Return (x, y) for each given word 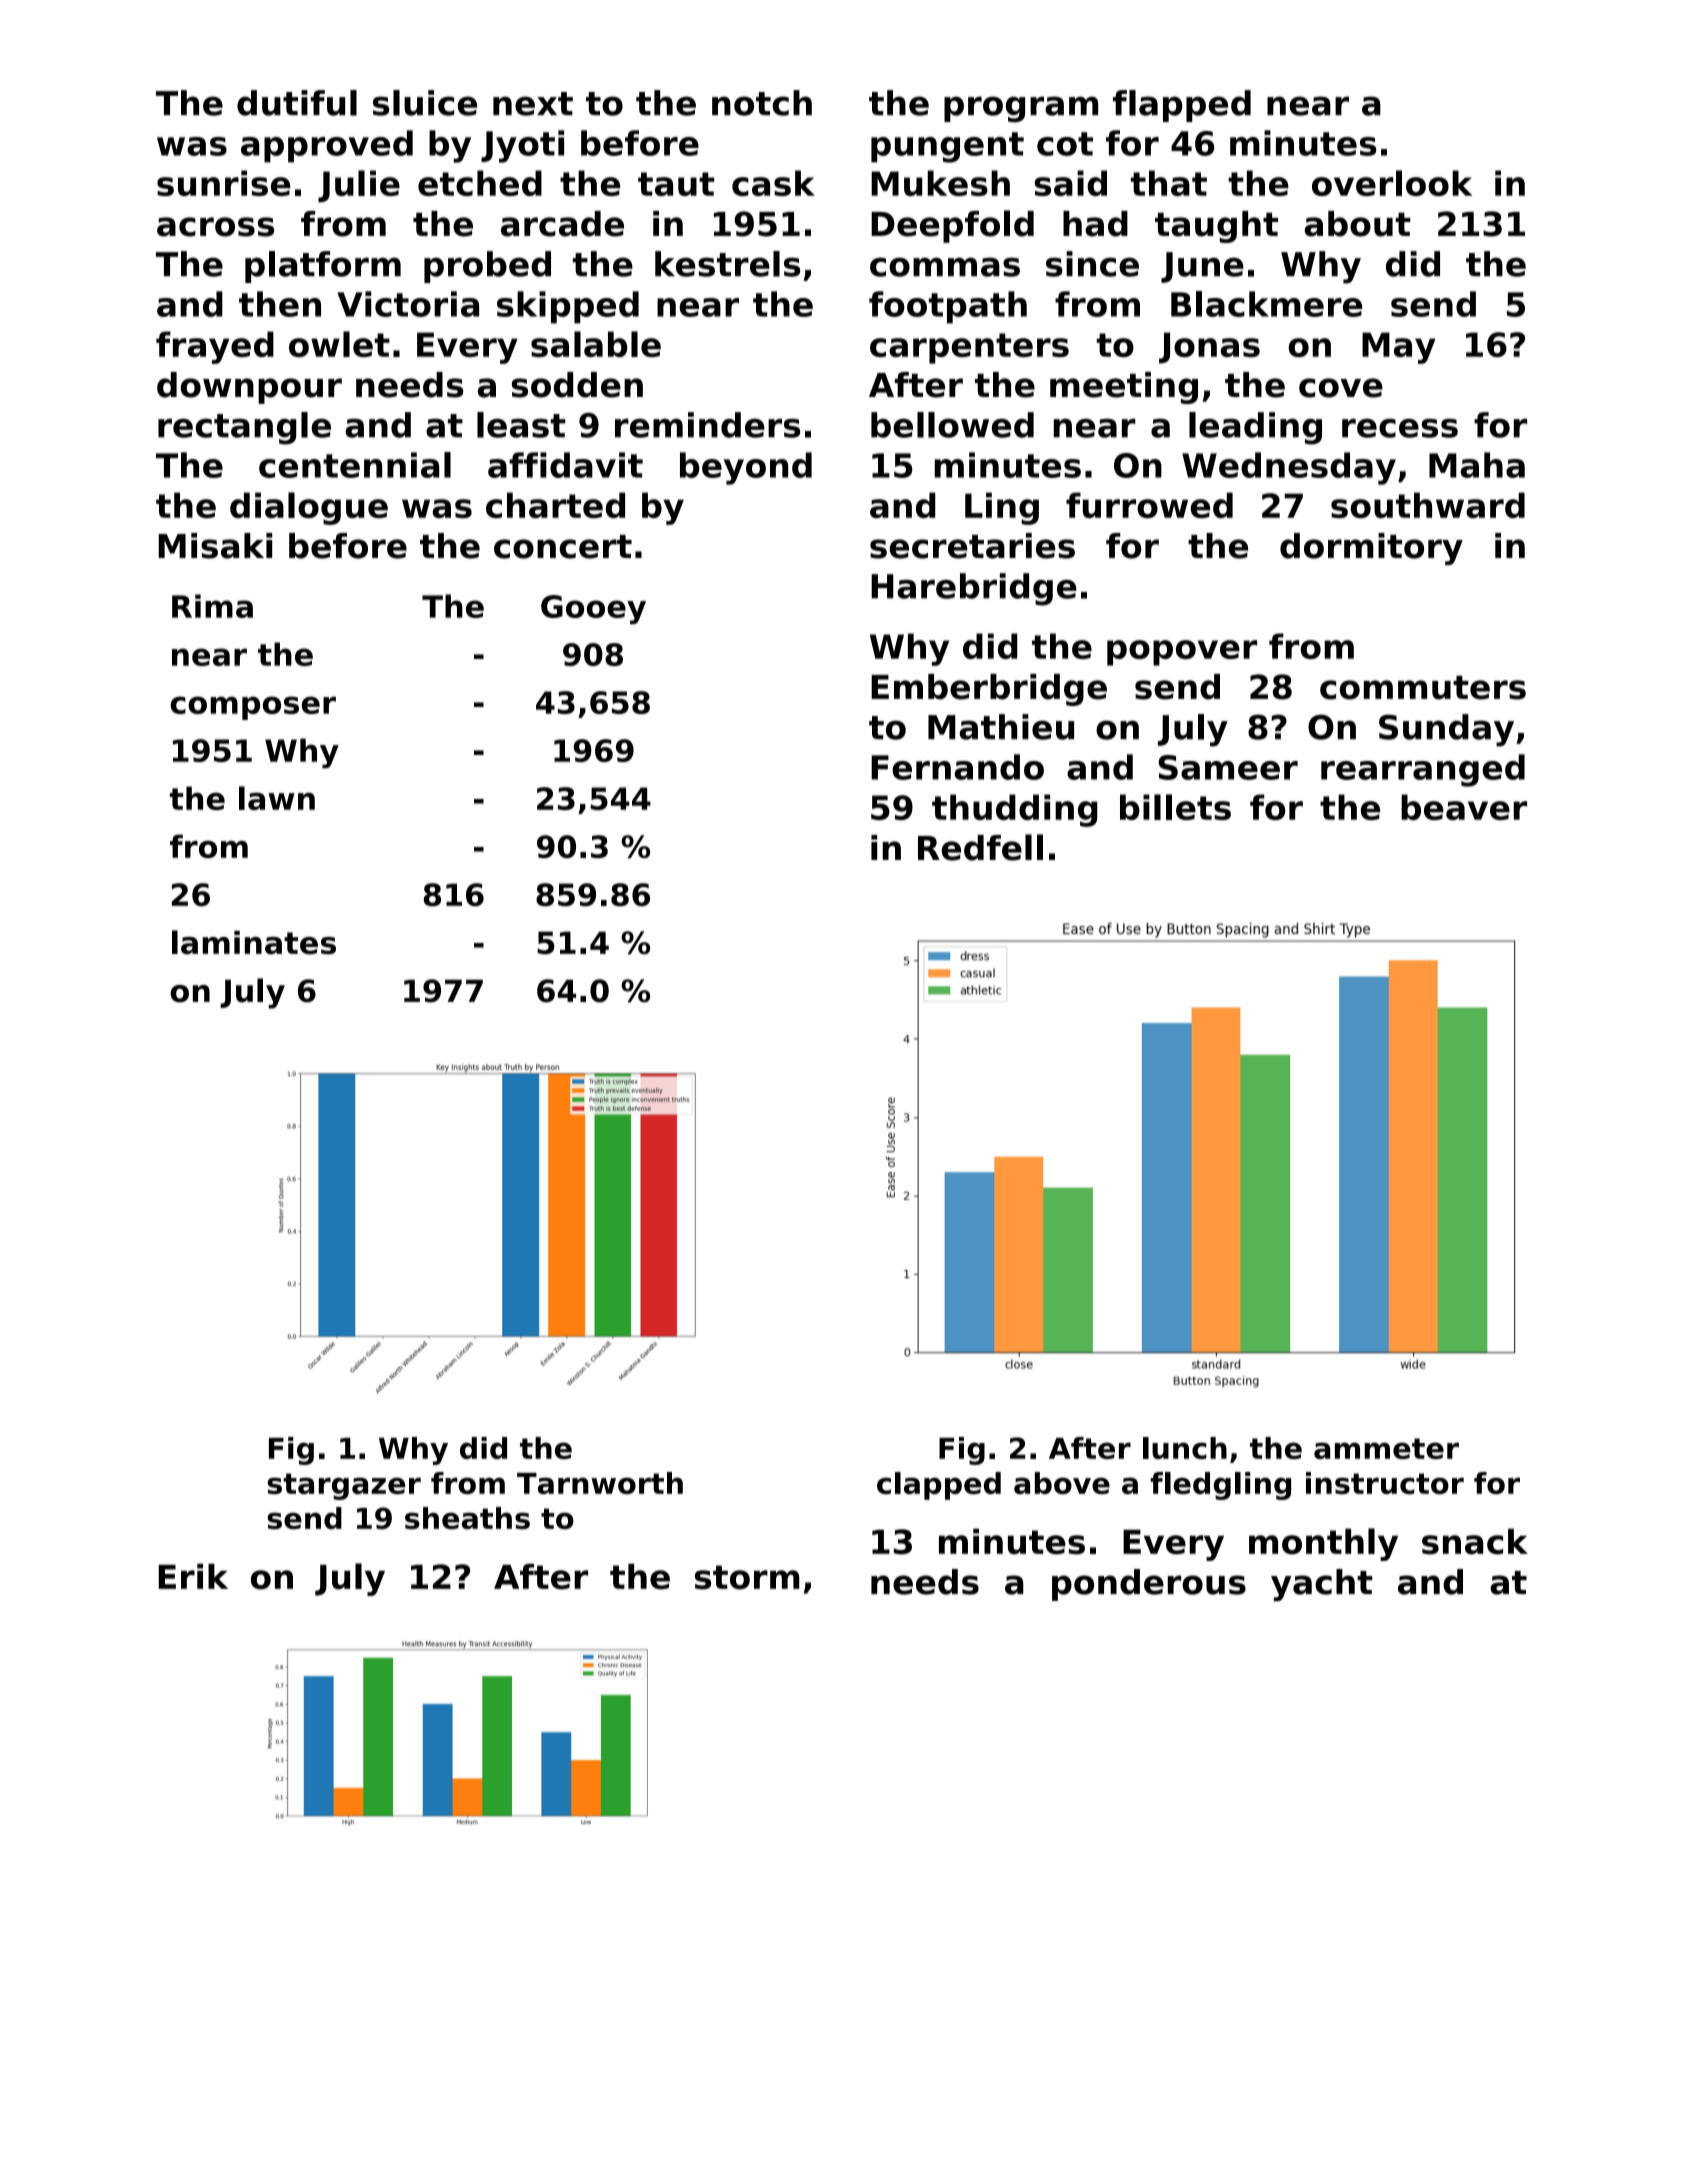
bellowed (952, 425)
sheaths (467, 1518)
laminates (254, 942)
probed (487, 267)
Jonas (1209, 348)
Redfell (980, 847)
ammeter (1386, 1448)
